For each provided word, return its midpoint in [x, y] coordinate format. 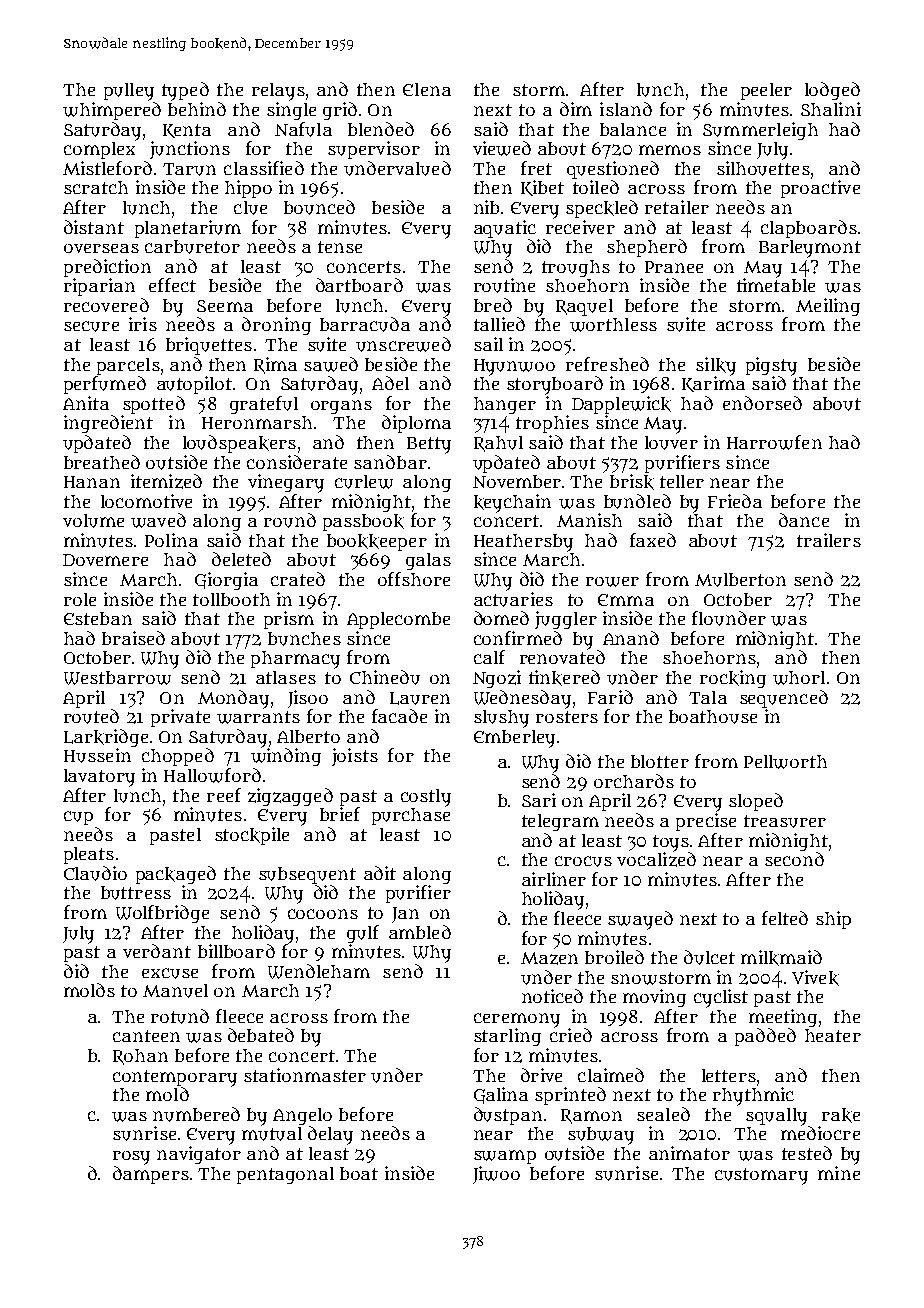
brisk [632, 482]
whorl [799, 678]
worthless [613, 325]
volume [93, 521]
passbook [363, 522]
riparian [99, 287]
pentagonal [285, 1175]
